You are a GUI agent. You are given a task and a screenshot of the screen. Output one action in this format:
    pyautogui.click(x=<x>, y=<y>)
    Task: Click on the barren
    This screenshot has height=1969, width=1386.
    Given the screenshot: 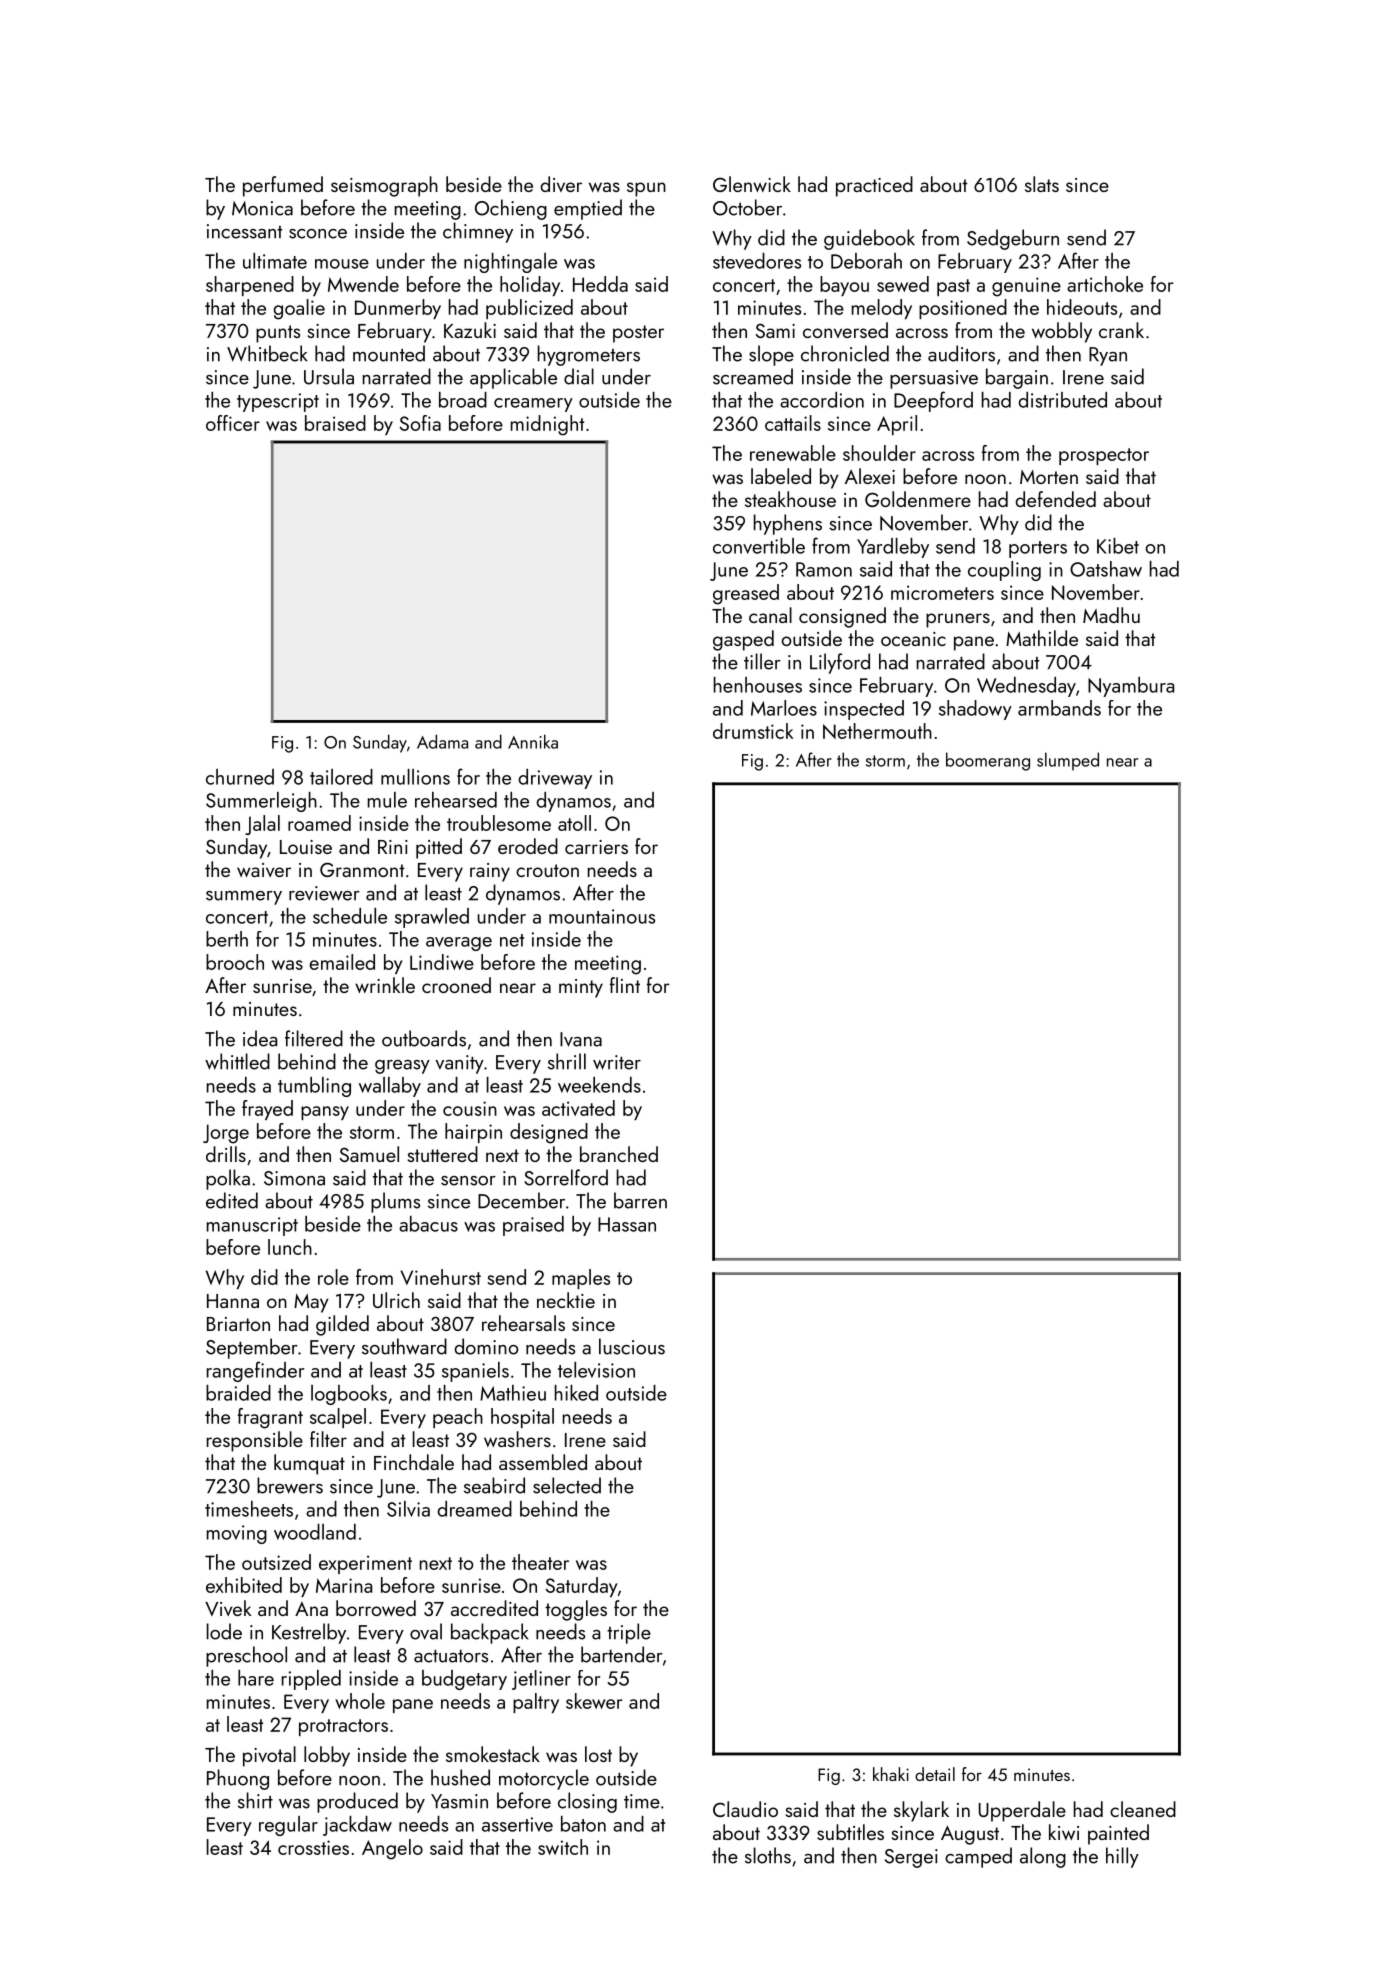 What is the action you would take?
    pyautogui.click(x=640, y=1200)
